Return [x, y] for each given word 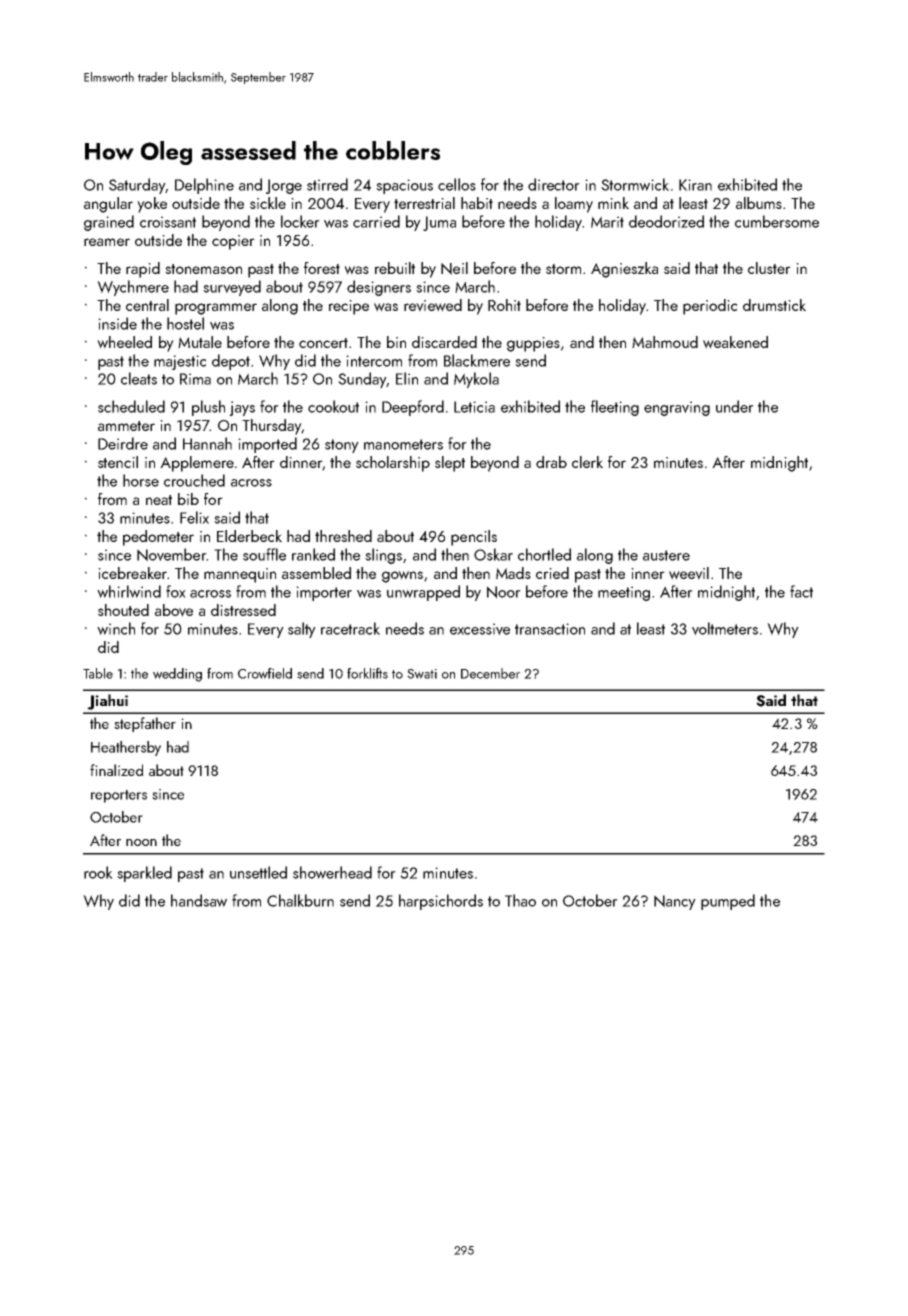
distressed [243, 610]
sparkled [144, 874]
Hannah [207, 443]
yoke [152, 205]
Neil [454, 268]
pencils [474, 538]
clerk [587, 462]
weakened [735, 342]
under [735, 406]
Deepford [413, 408]
